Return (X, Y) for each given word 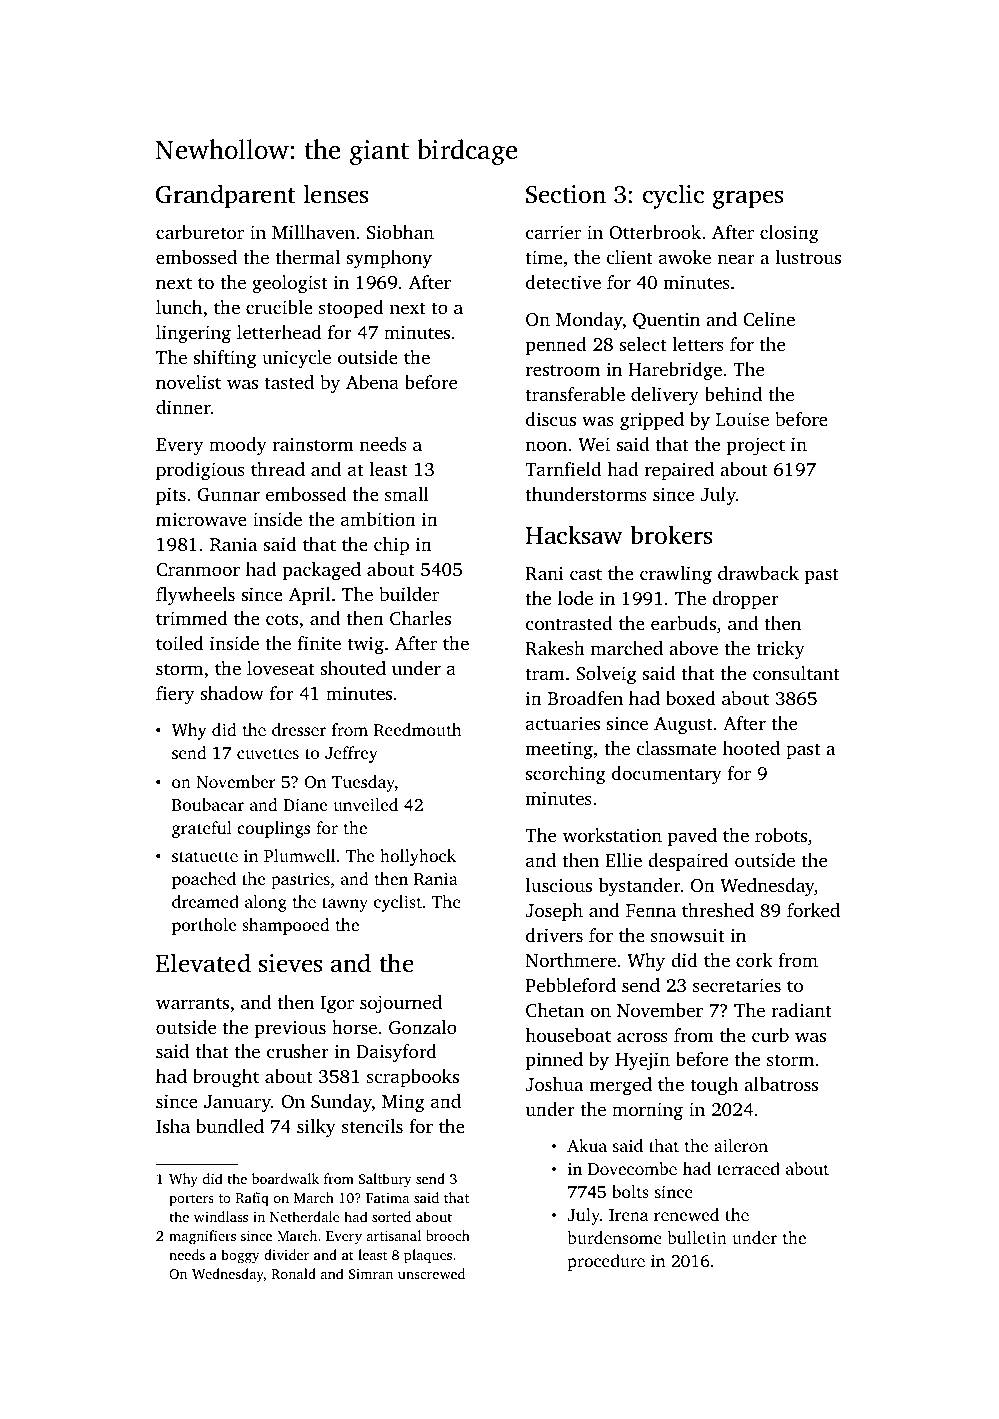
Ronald (293, 1273)
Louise (742, 419)
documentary (667, 775)
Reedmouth (418, 729)
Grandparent (225, 196)
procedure (606, 1262)
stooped (351, 309)
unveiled (365, 804)
